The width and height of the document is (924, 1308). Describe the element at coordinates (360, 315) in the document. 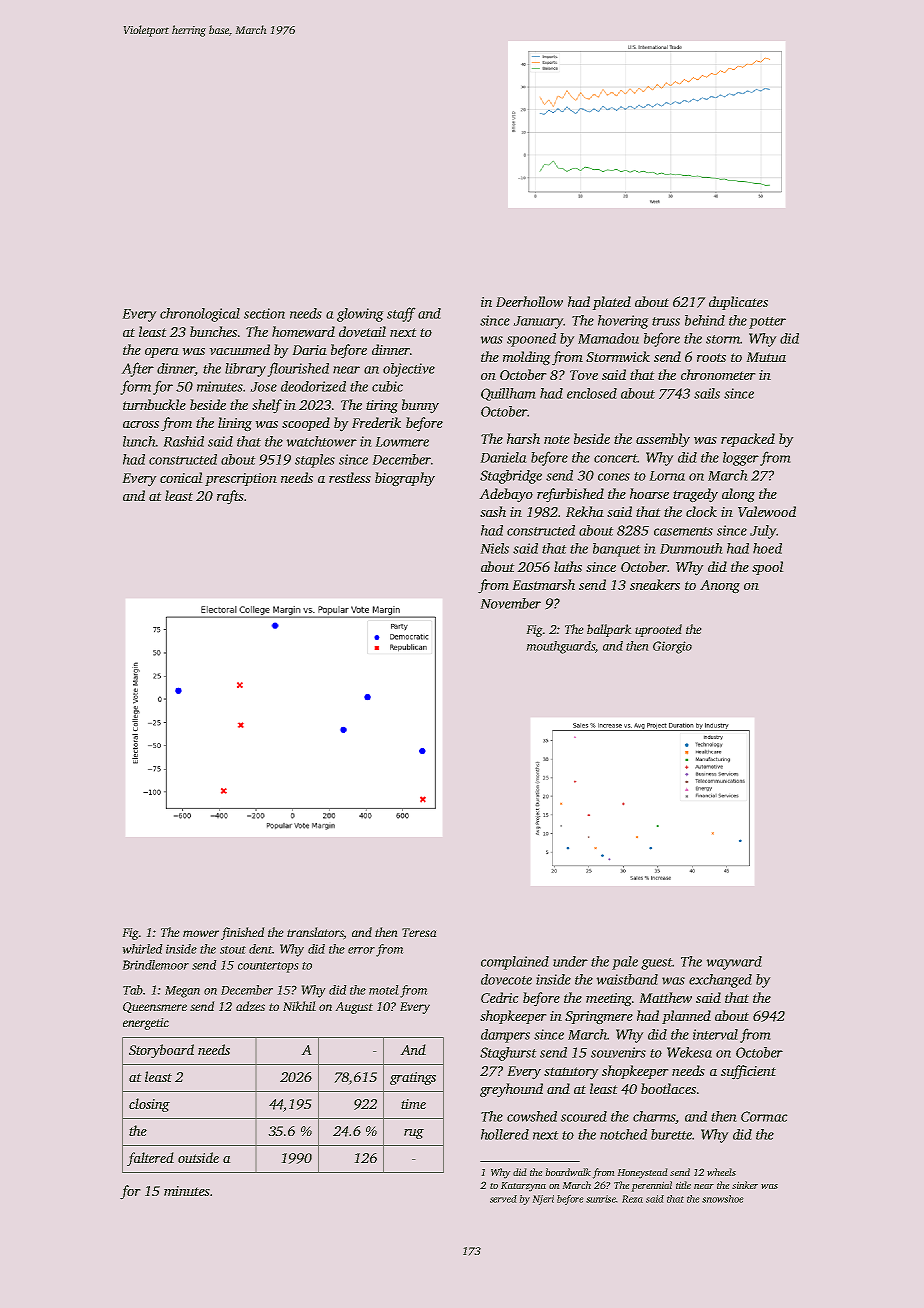

I see `glowing` at that location.
